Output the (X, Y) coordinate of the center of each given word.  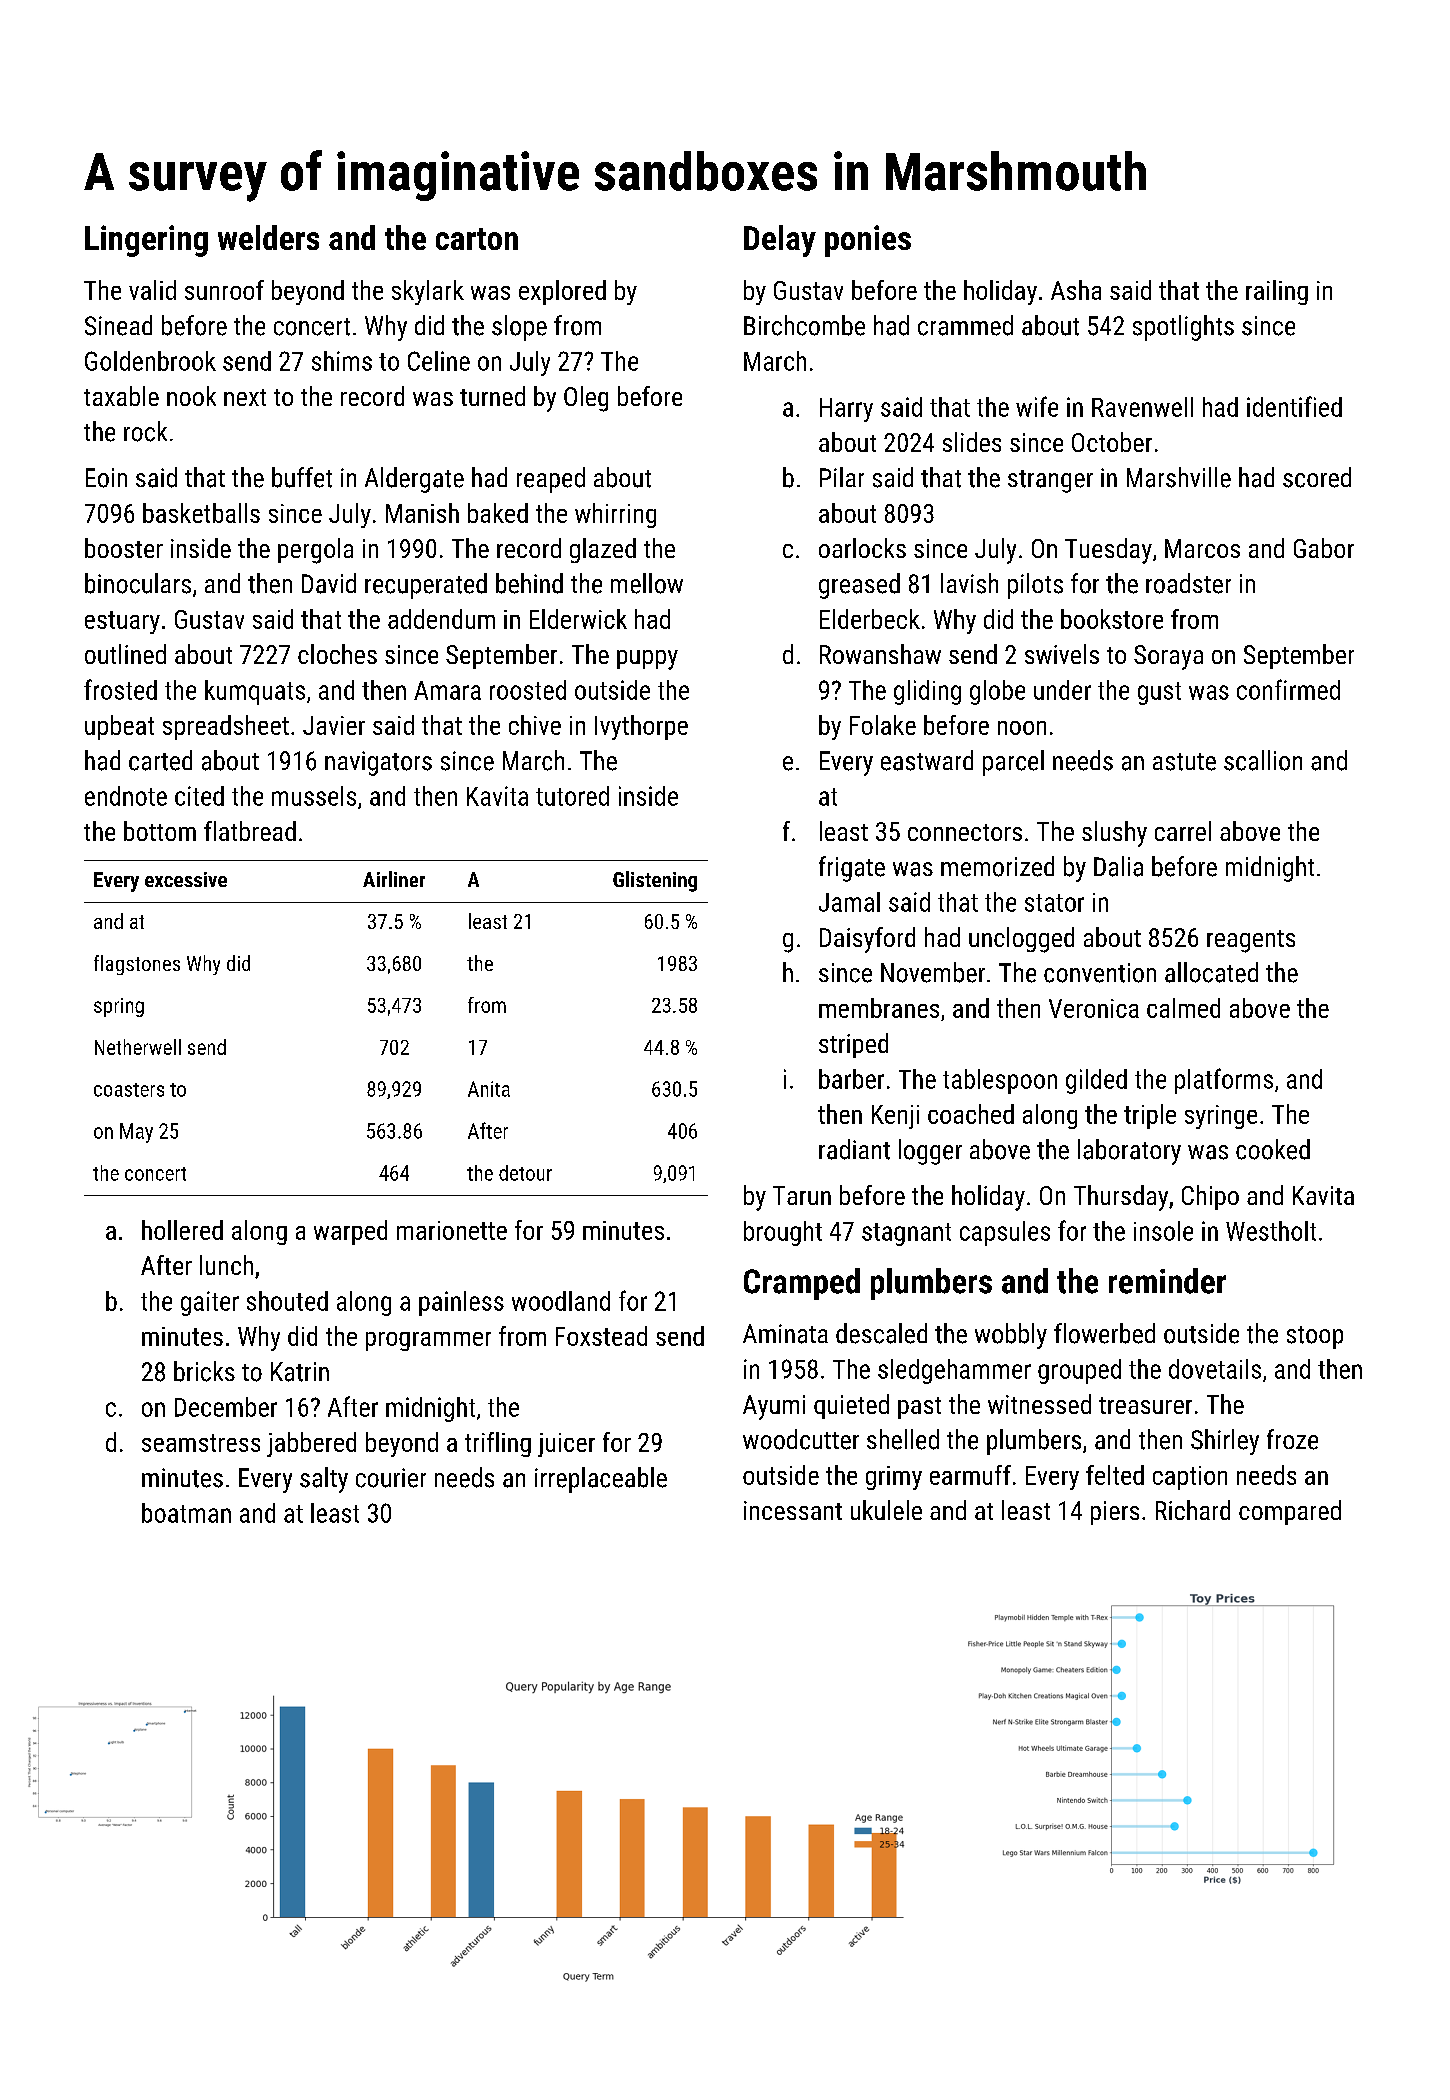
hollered (182, 1230)
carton (477, 239)
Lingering (146, 241)
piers (1115, 1513)
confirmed (1288, 689)
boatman (186, 1513)
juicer (566, 1445)
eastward (927, 760)
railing (1277, 292)
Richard (1193, 1510)
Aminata (785, 1334)
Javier (334, 725)
